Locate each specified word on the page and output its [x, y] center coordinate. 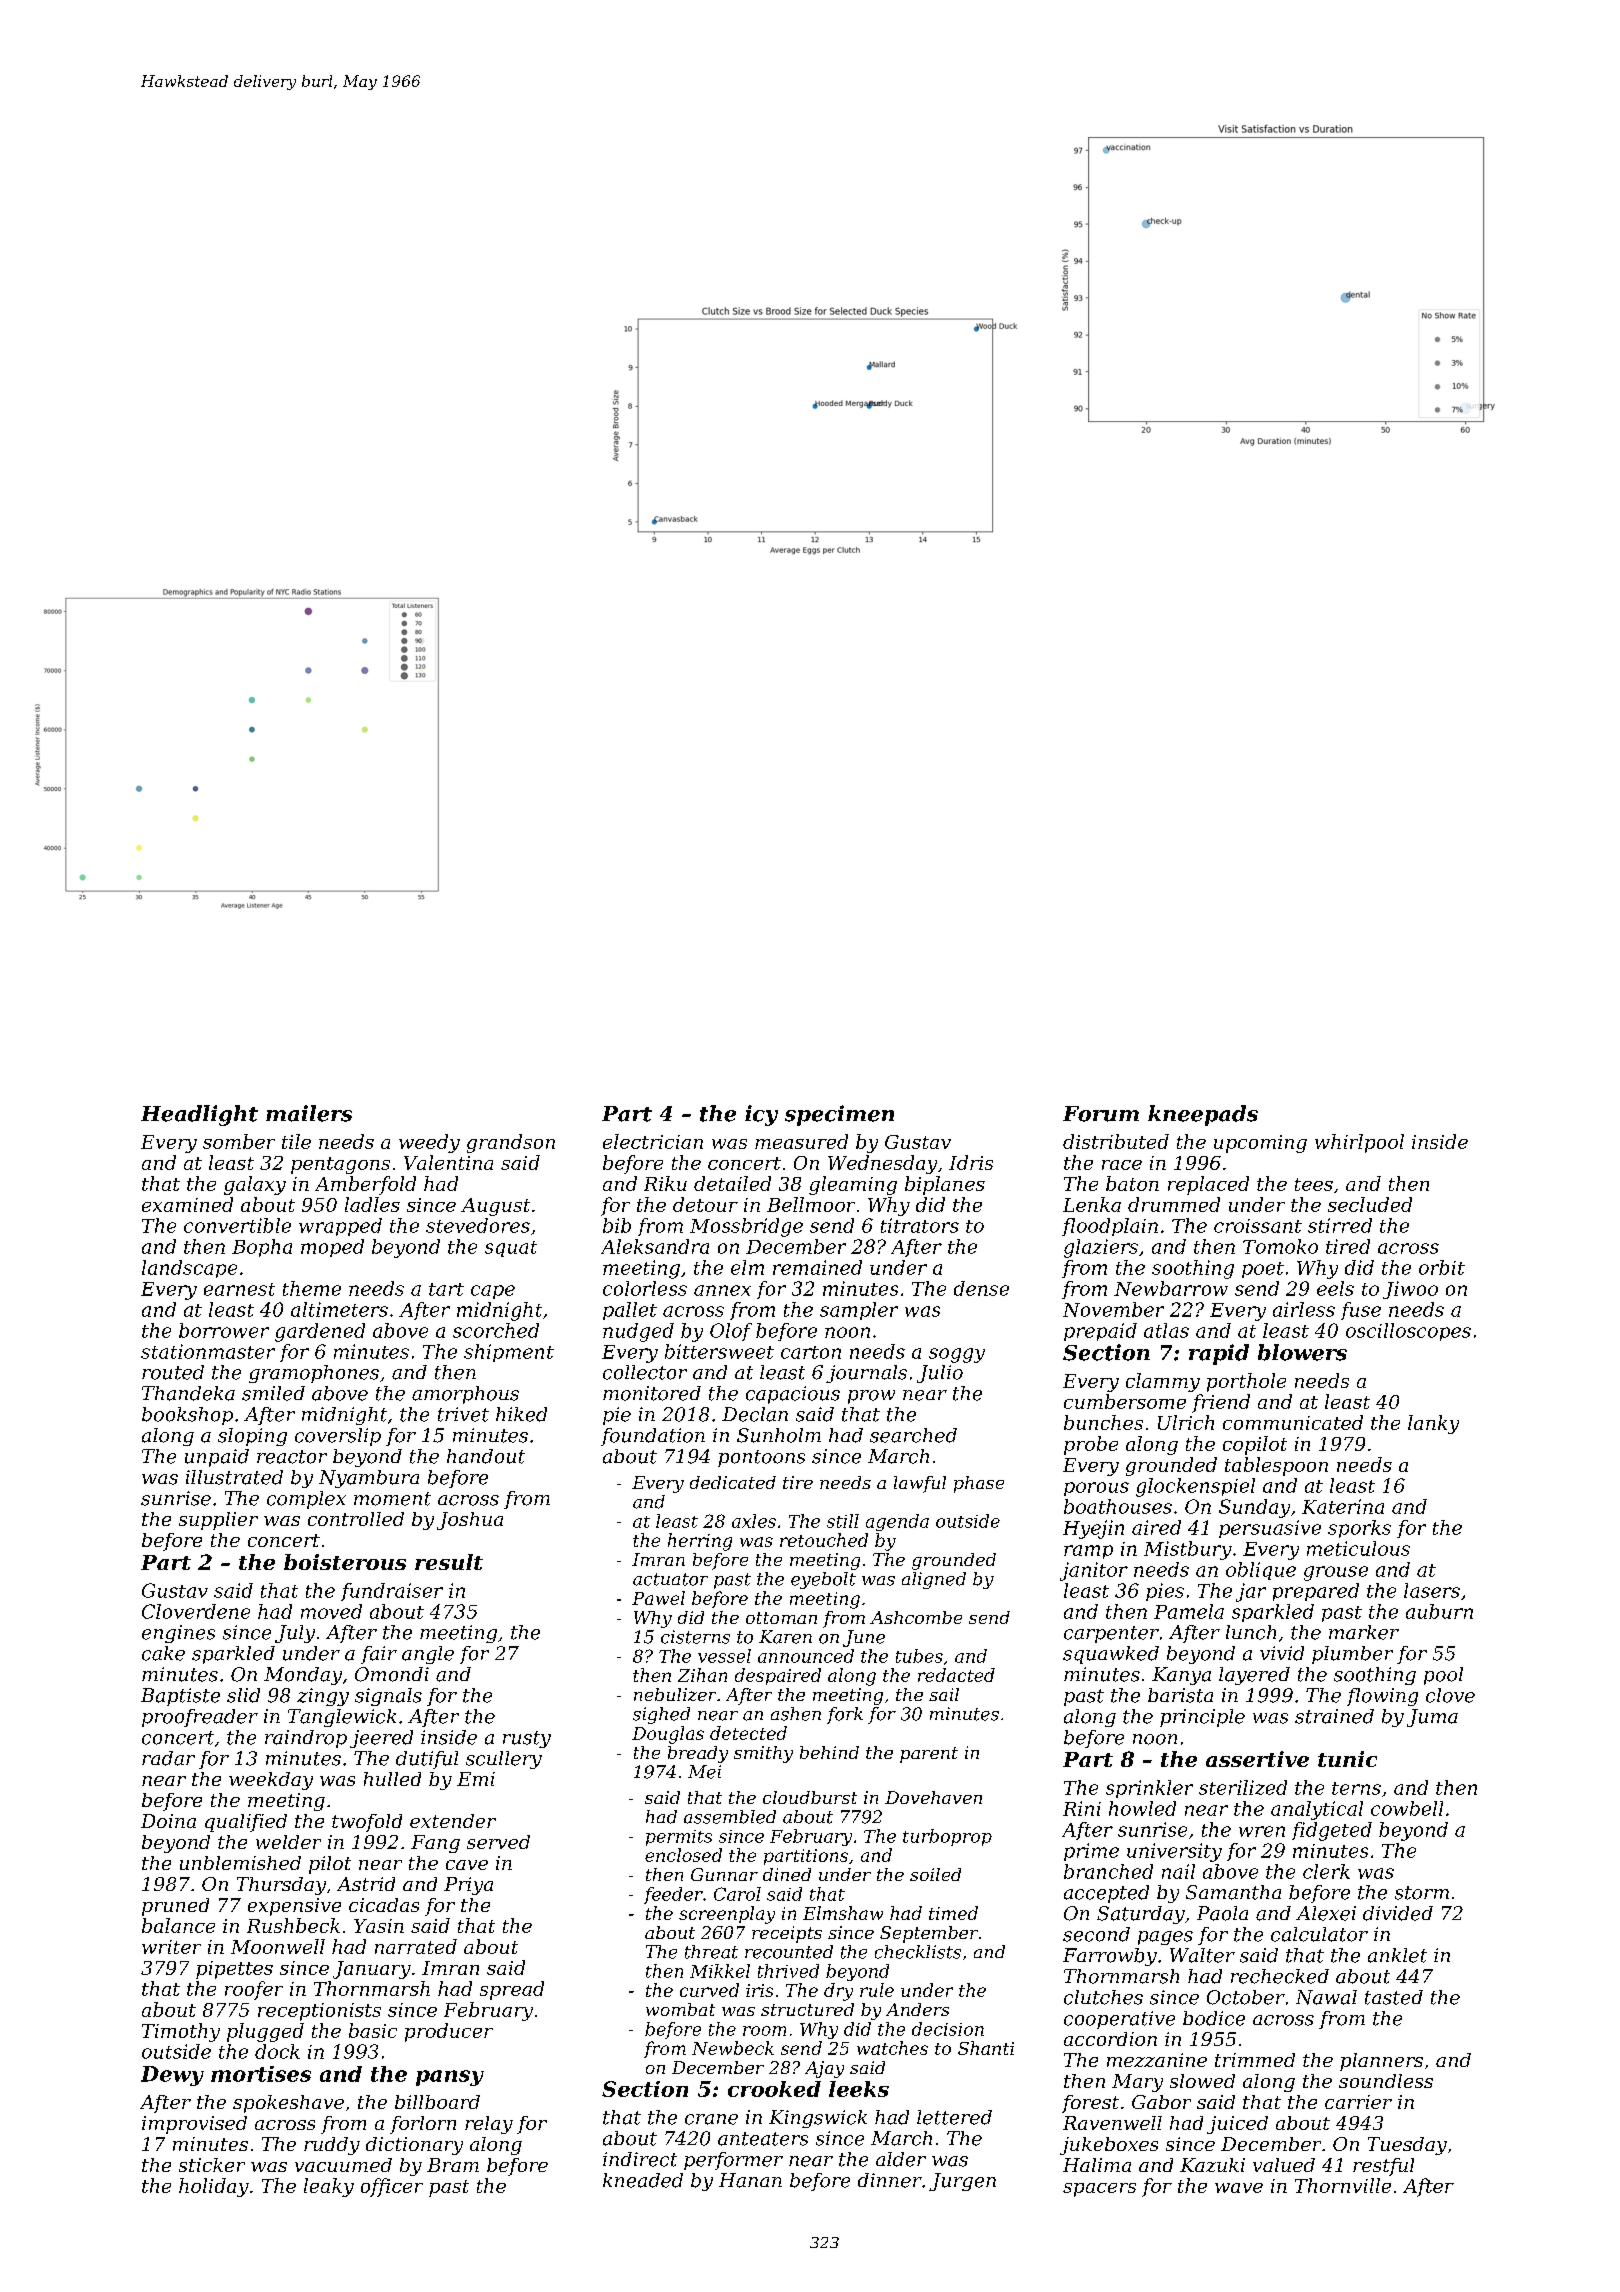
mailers [309, 1113]
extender [453, 1821]
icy [761, 1115]
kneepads [1203, 1115]
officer [392, 2187]
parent [929, 1755]
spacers [1099, 2190]
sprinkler [1149, 1789]
